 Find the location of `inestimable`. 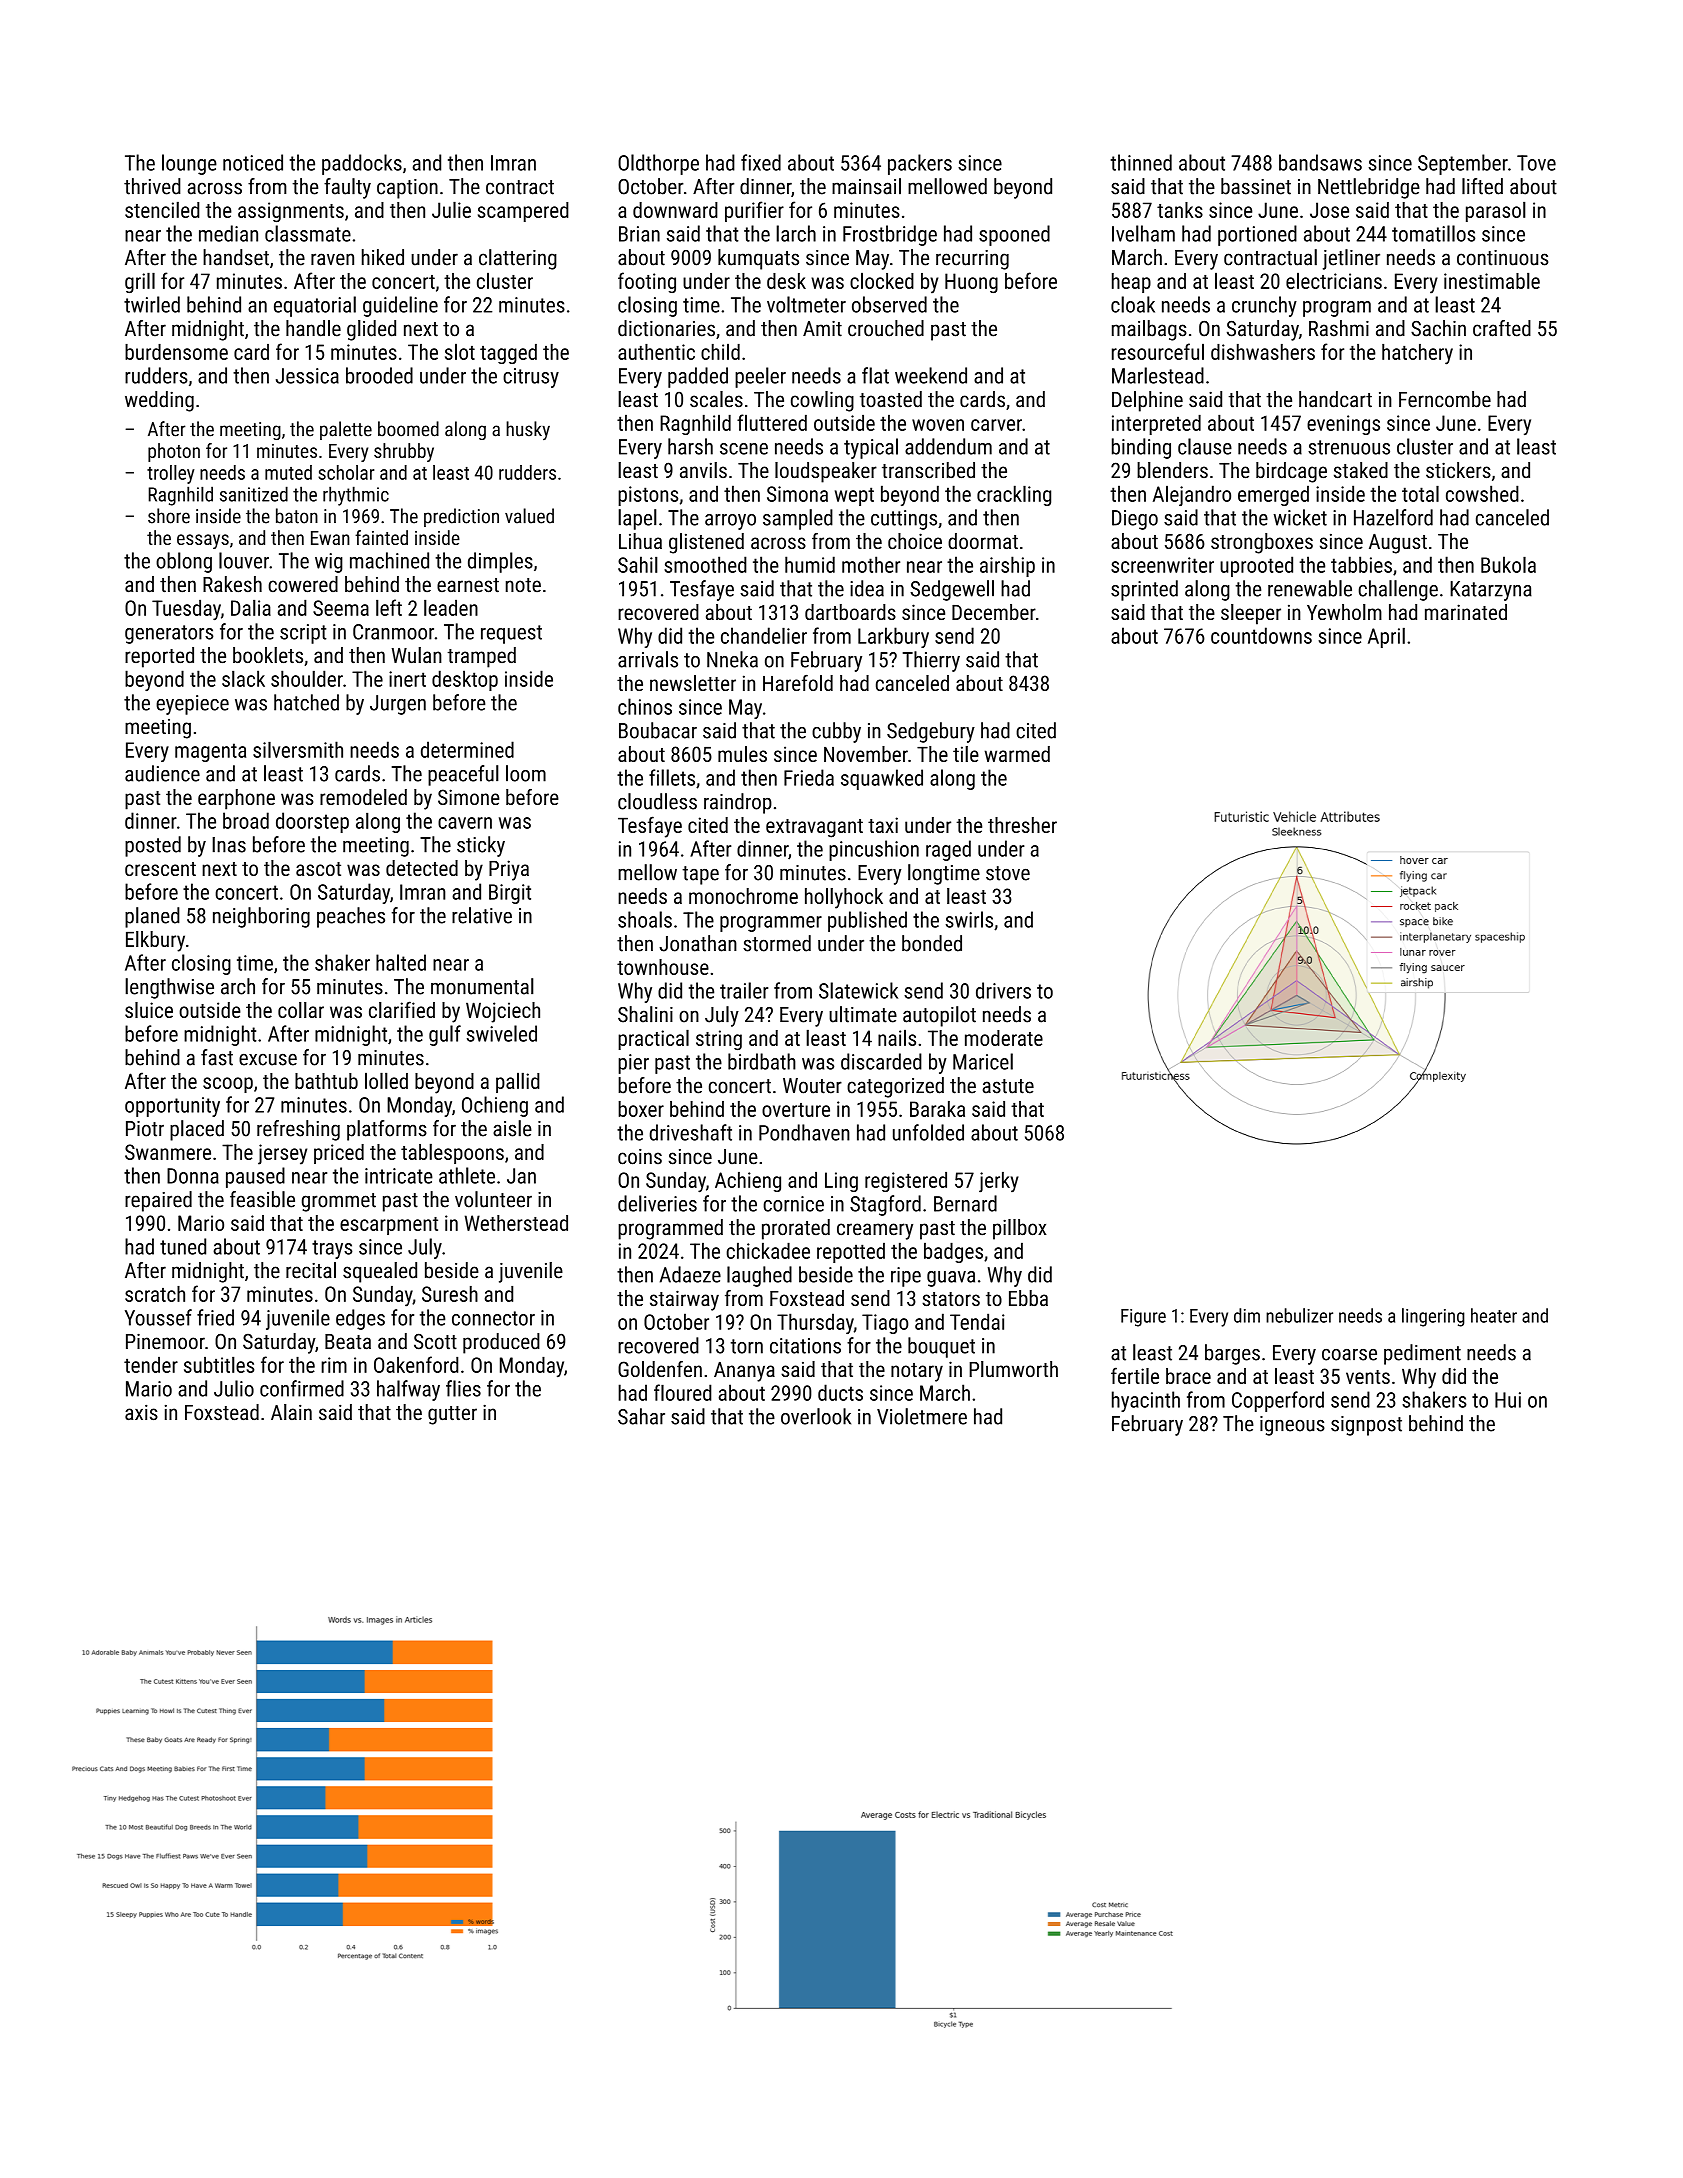

inestimable is located at coordinates (1492, 280).
